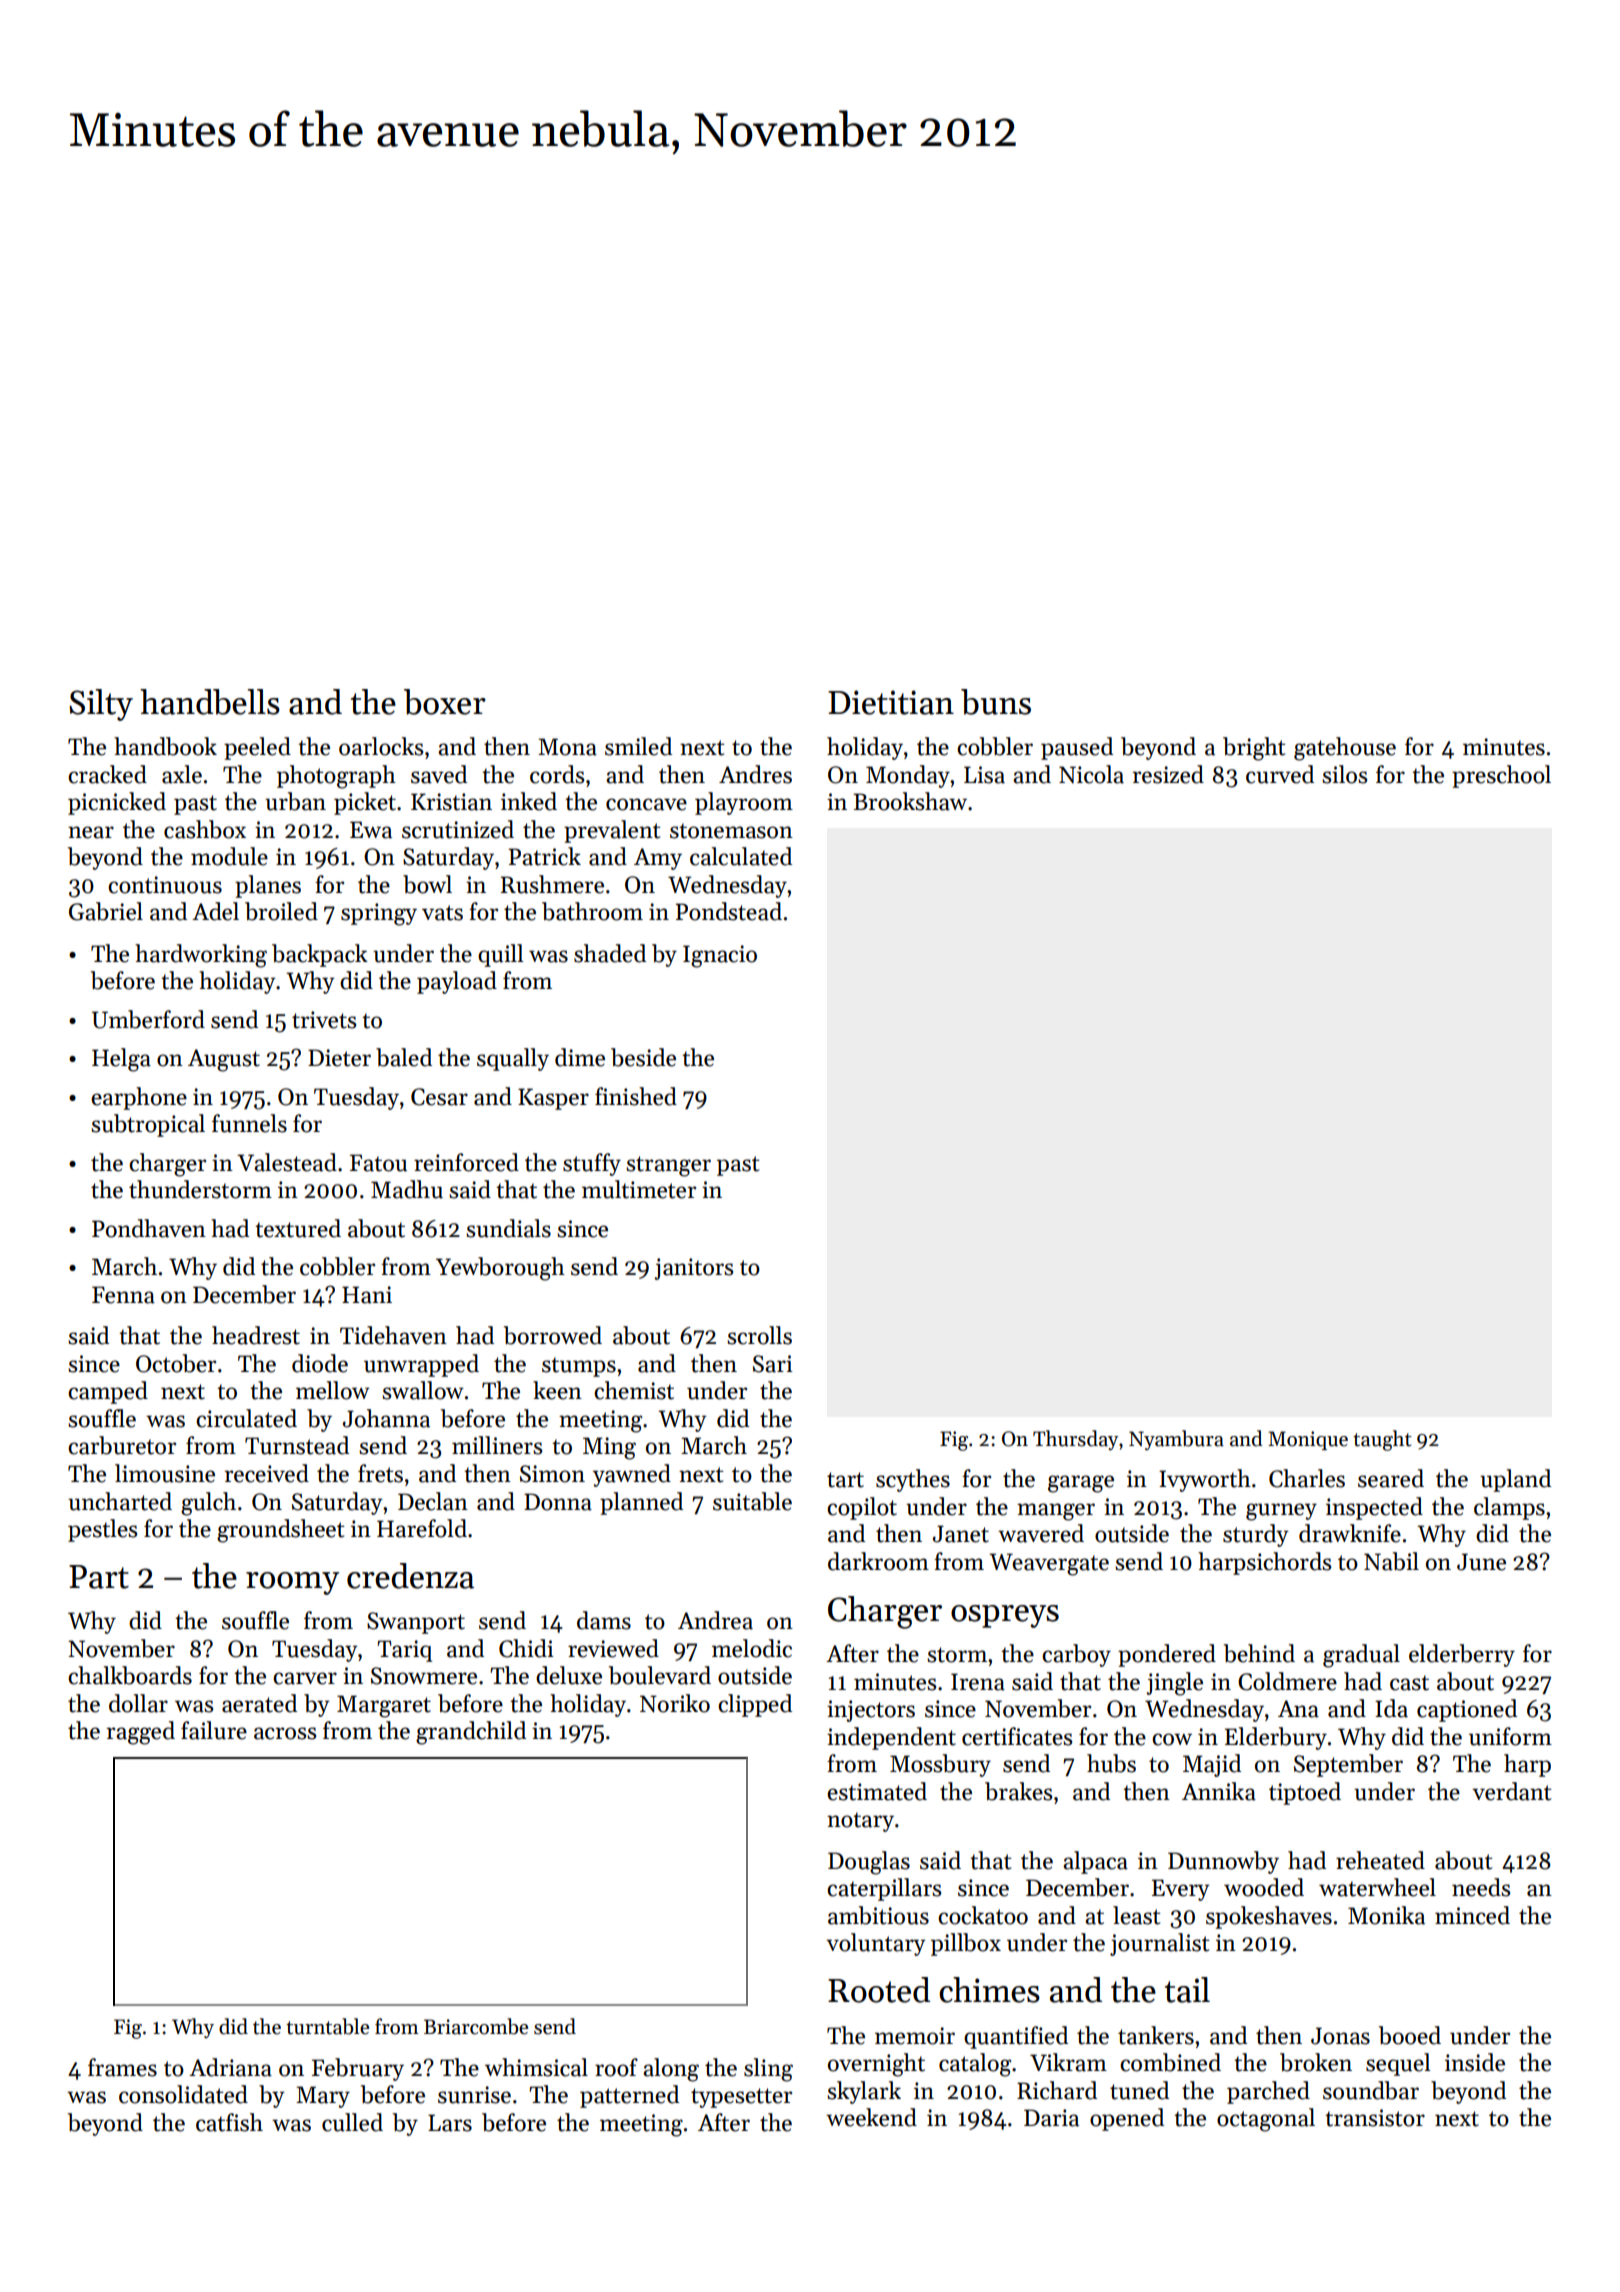  What do you see at coordinates (229, 2122) in the page?
I see `catfish` at bounding box center [229, 2122].
